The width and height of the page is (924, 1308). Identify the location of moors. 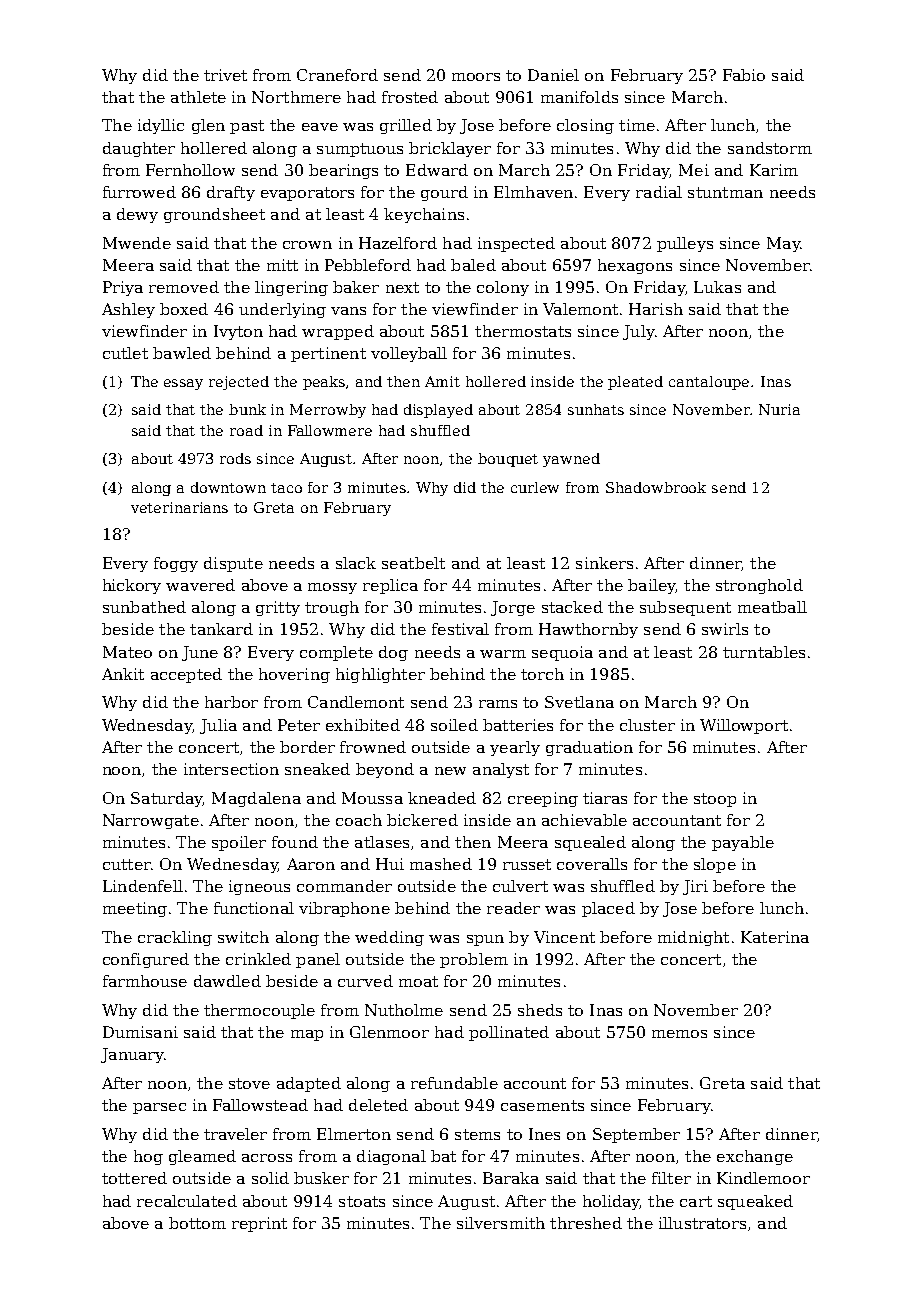
(476, 77).
